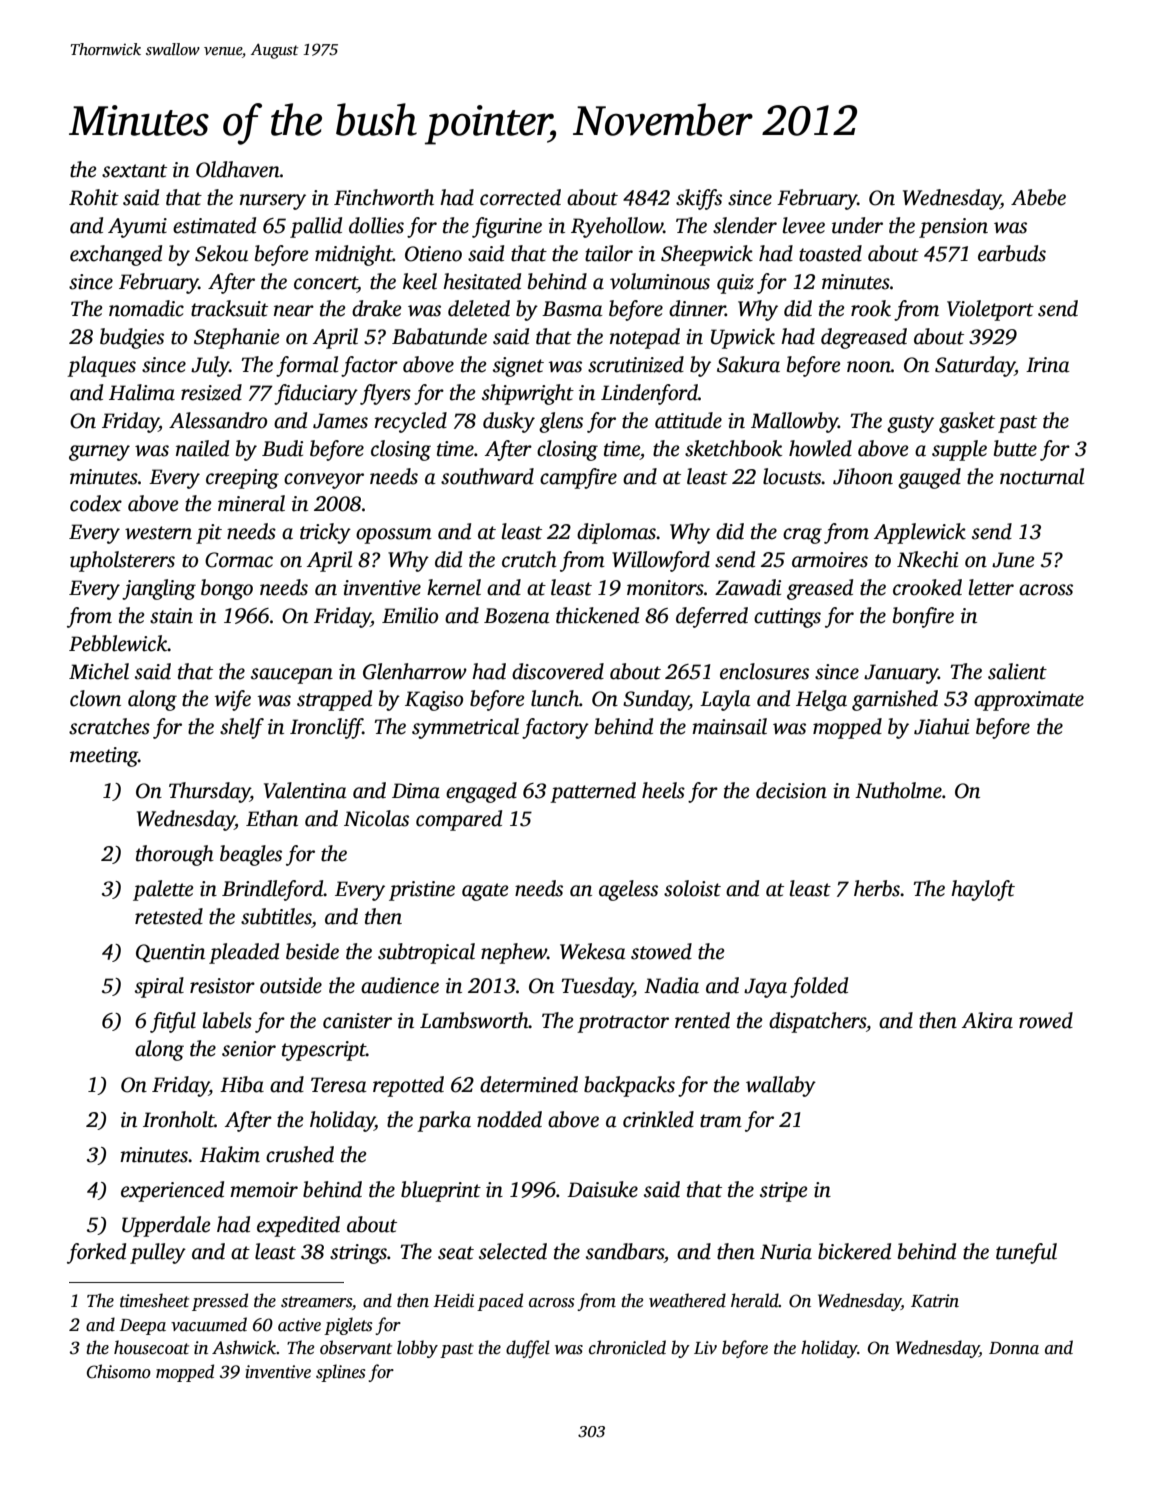 This screenshot has height=1497, width=1157. Describe the element at coordinates (242, 728) in the screenshot. I see `shelf` at that location.
